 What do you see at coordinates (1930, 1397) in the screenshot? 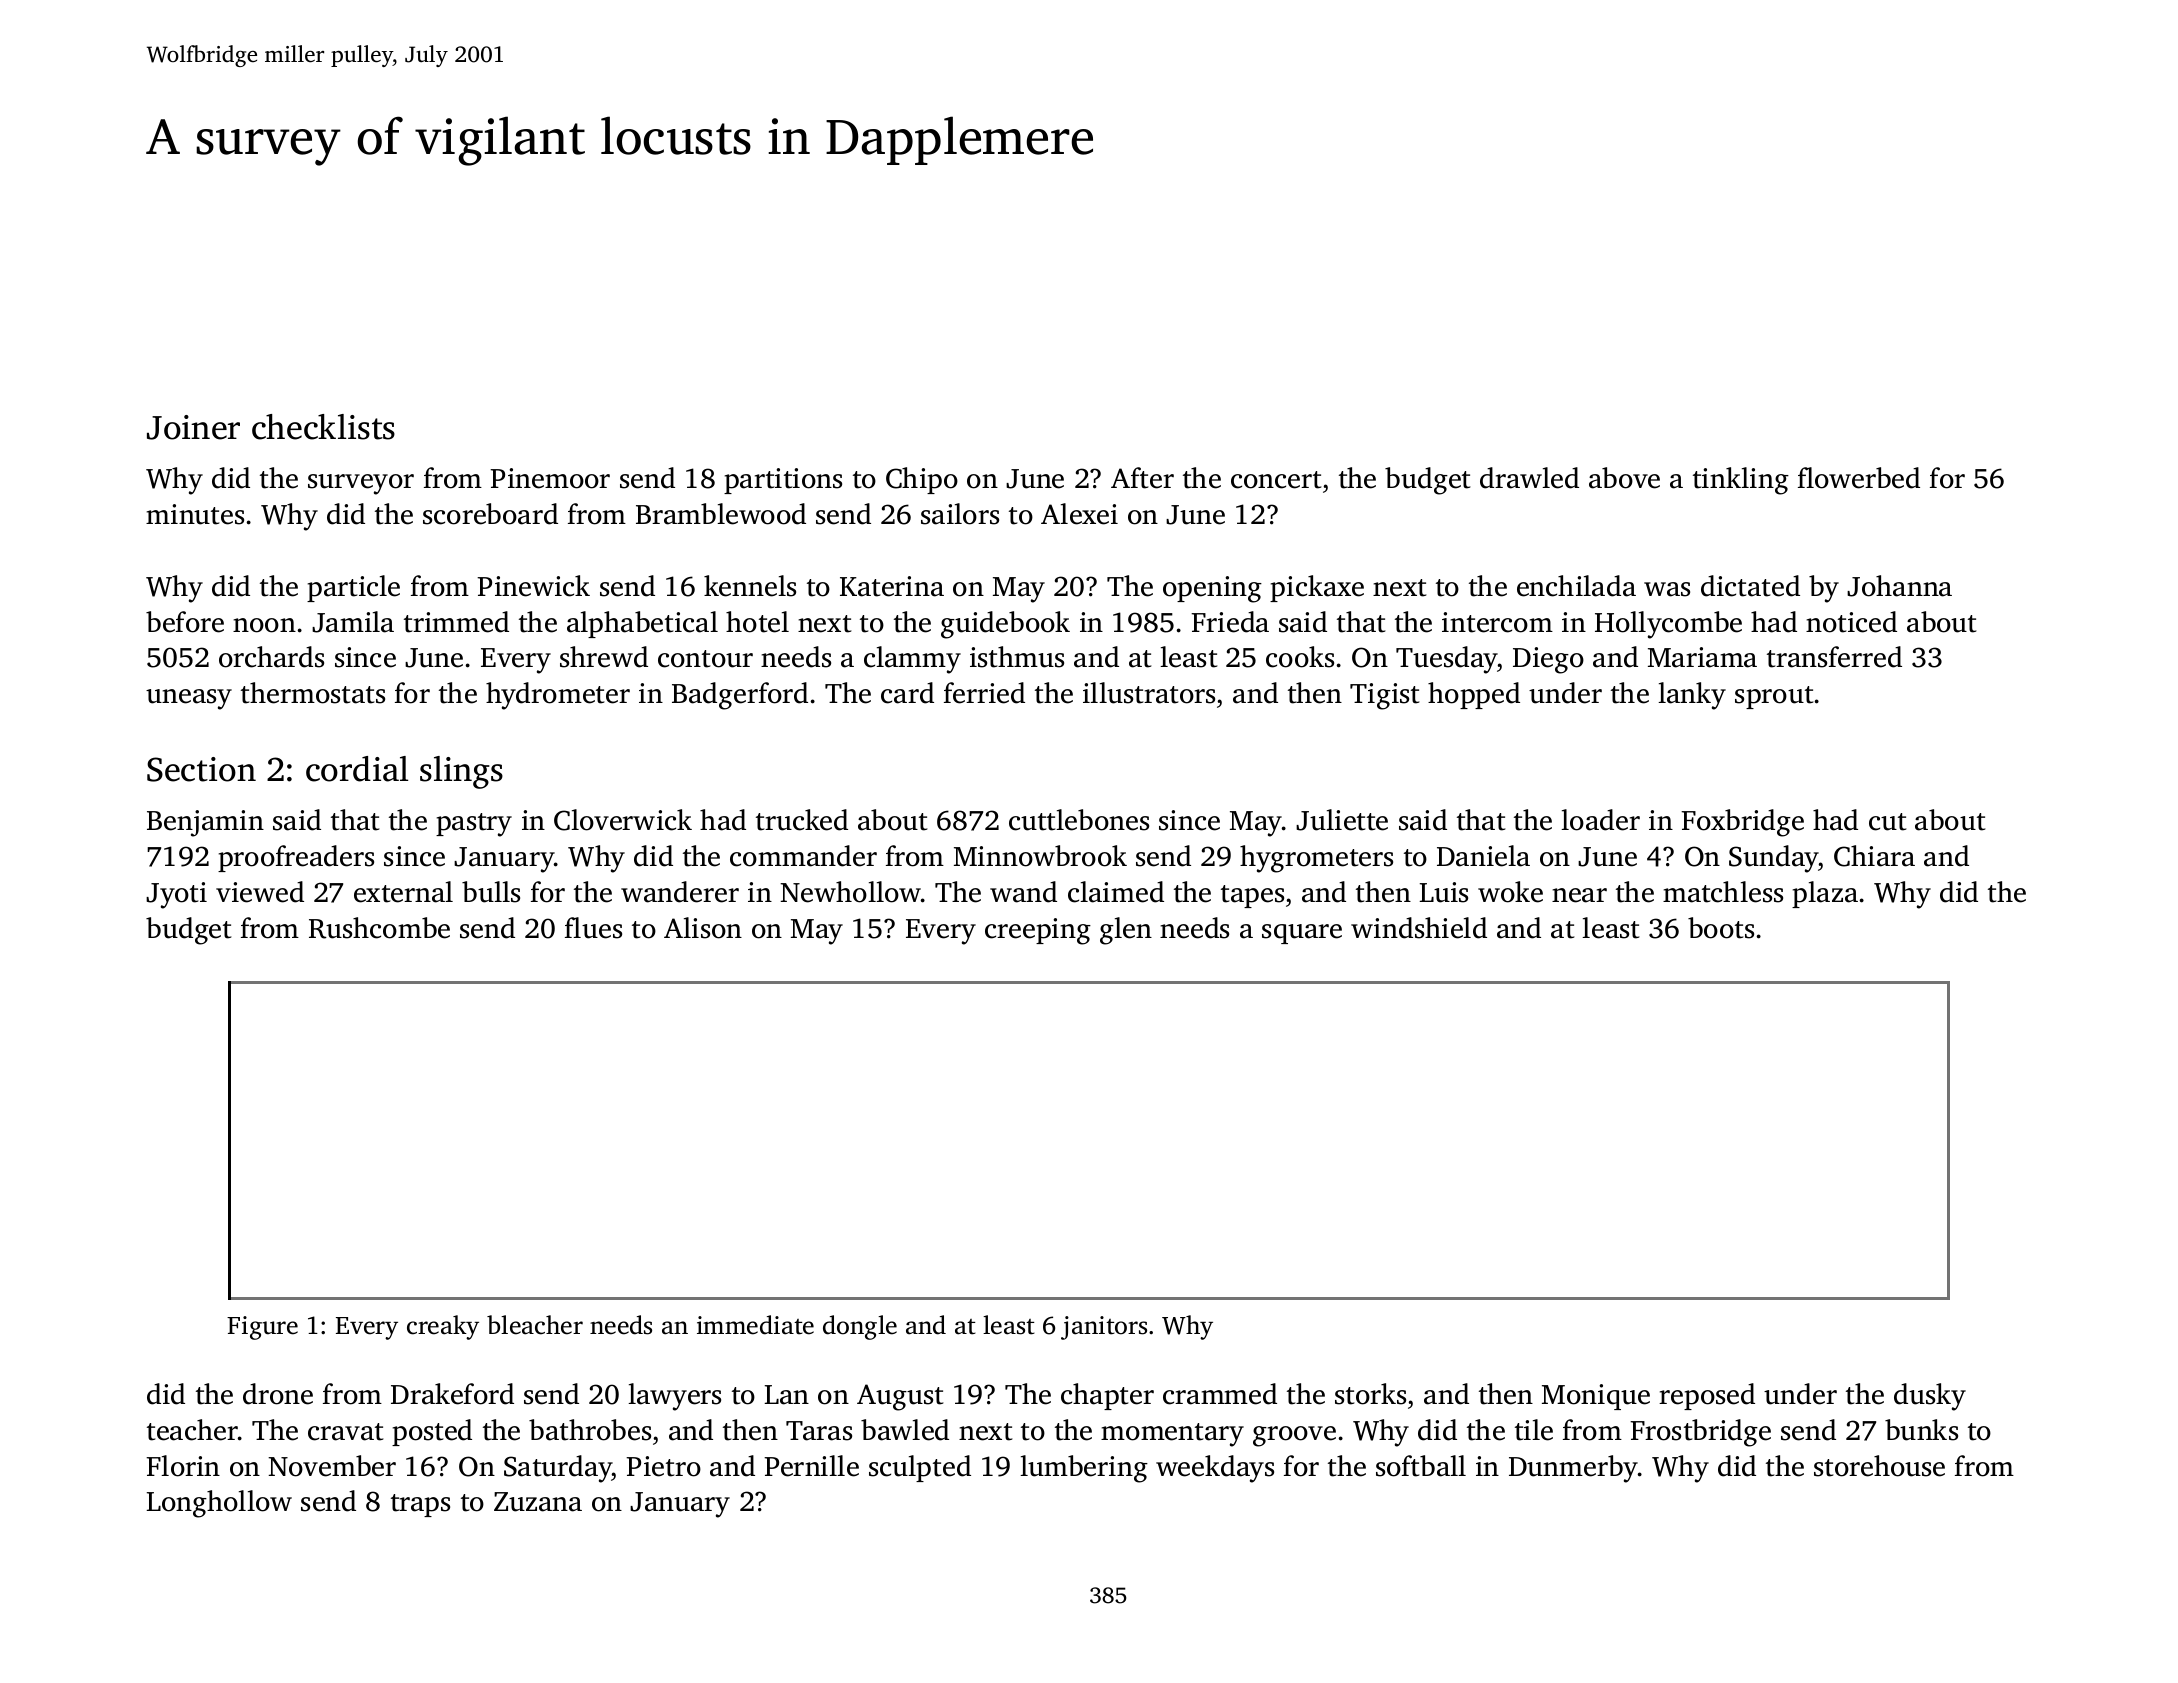
I see `dusky` at bounding box center [1930, 1397].
